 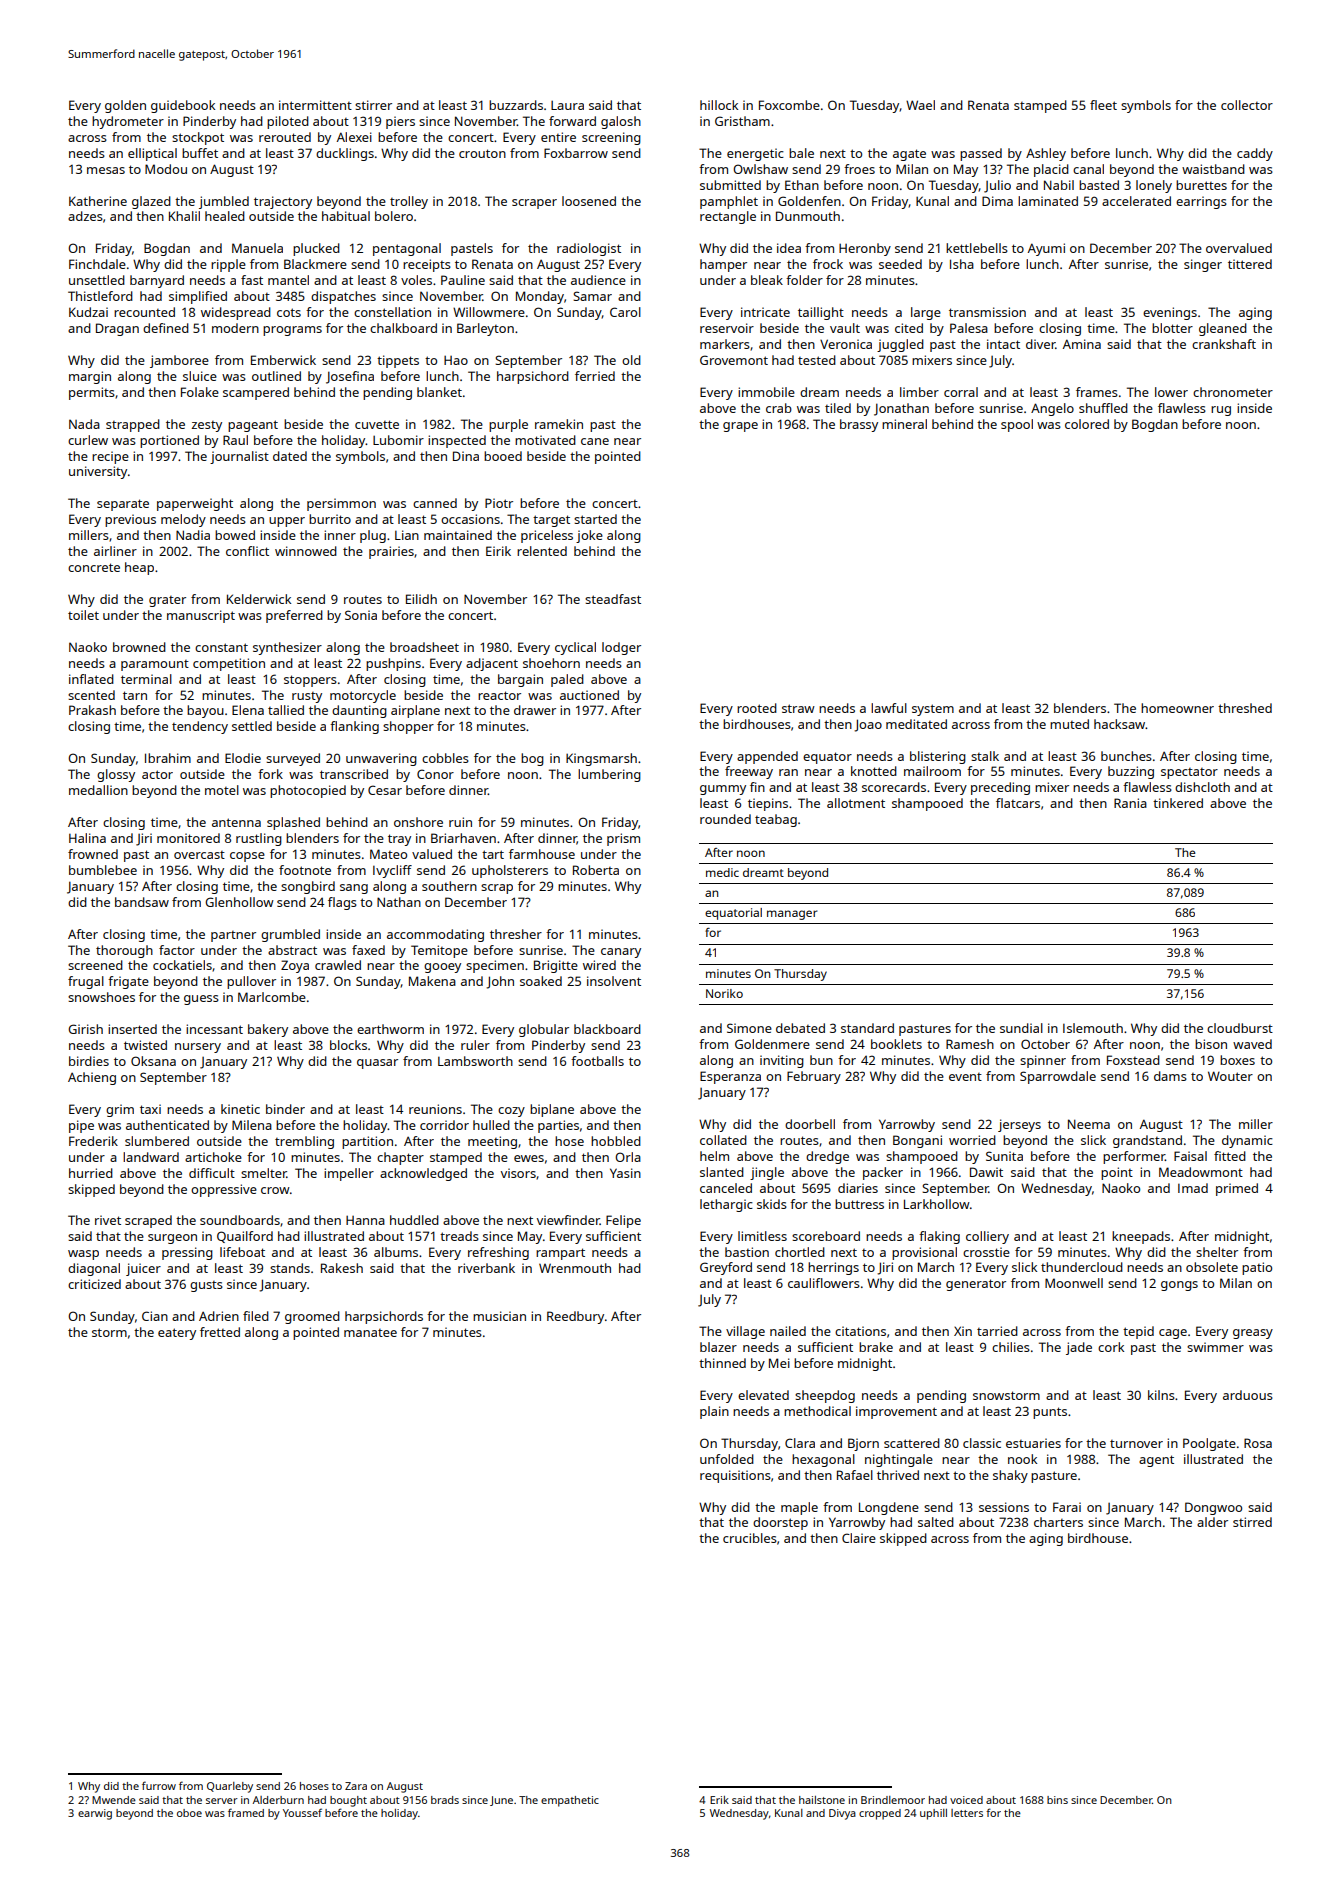 What do you see at coordinates (466, 456) in the screenshot?
I see `Dina` at bounding box center [466, 456].
